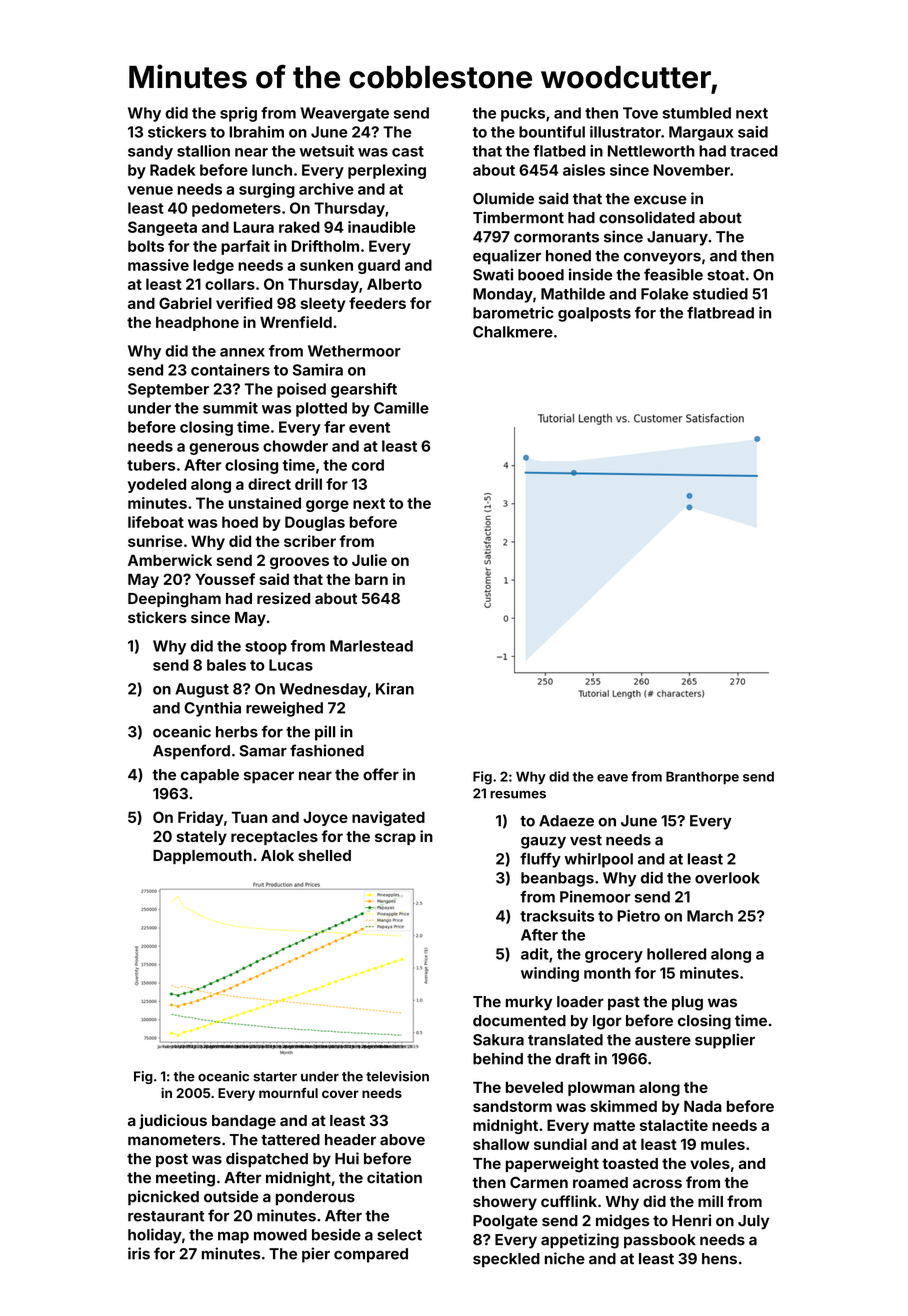 Image resolution: width=908 pixels, height=1316 pixels. I want to click on flatbread, so click(720, 313).
